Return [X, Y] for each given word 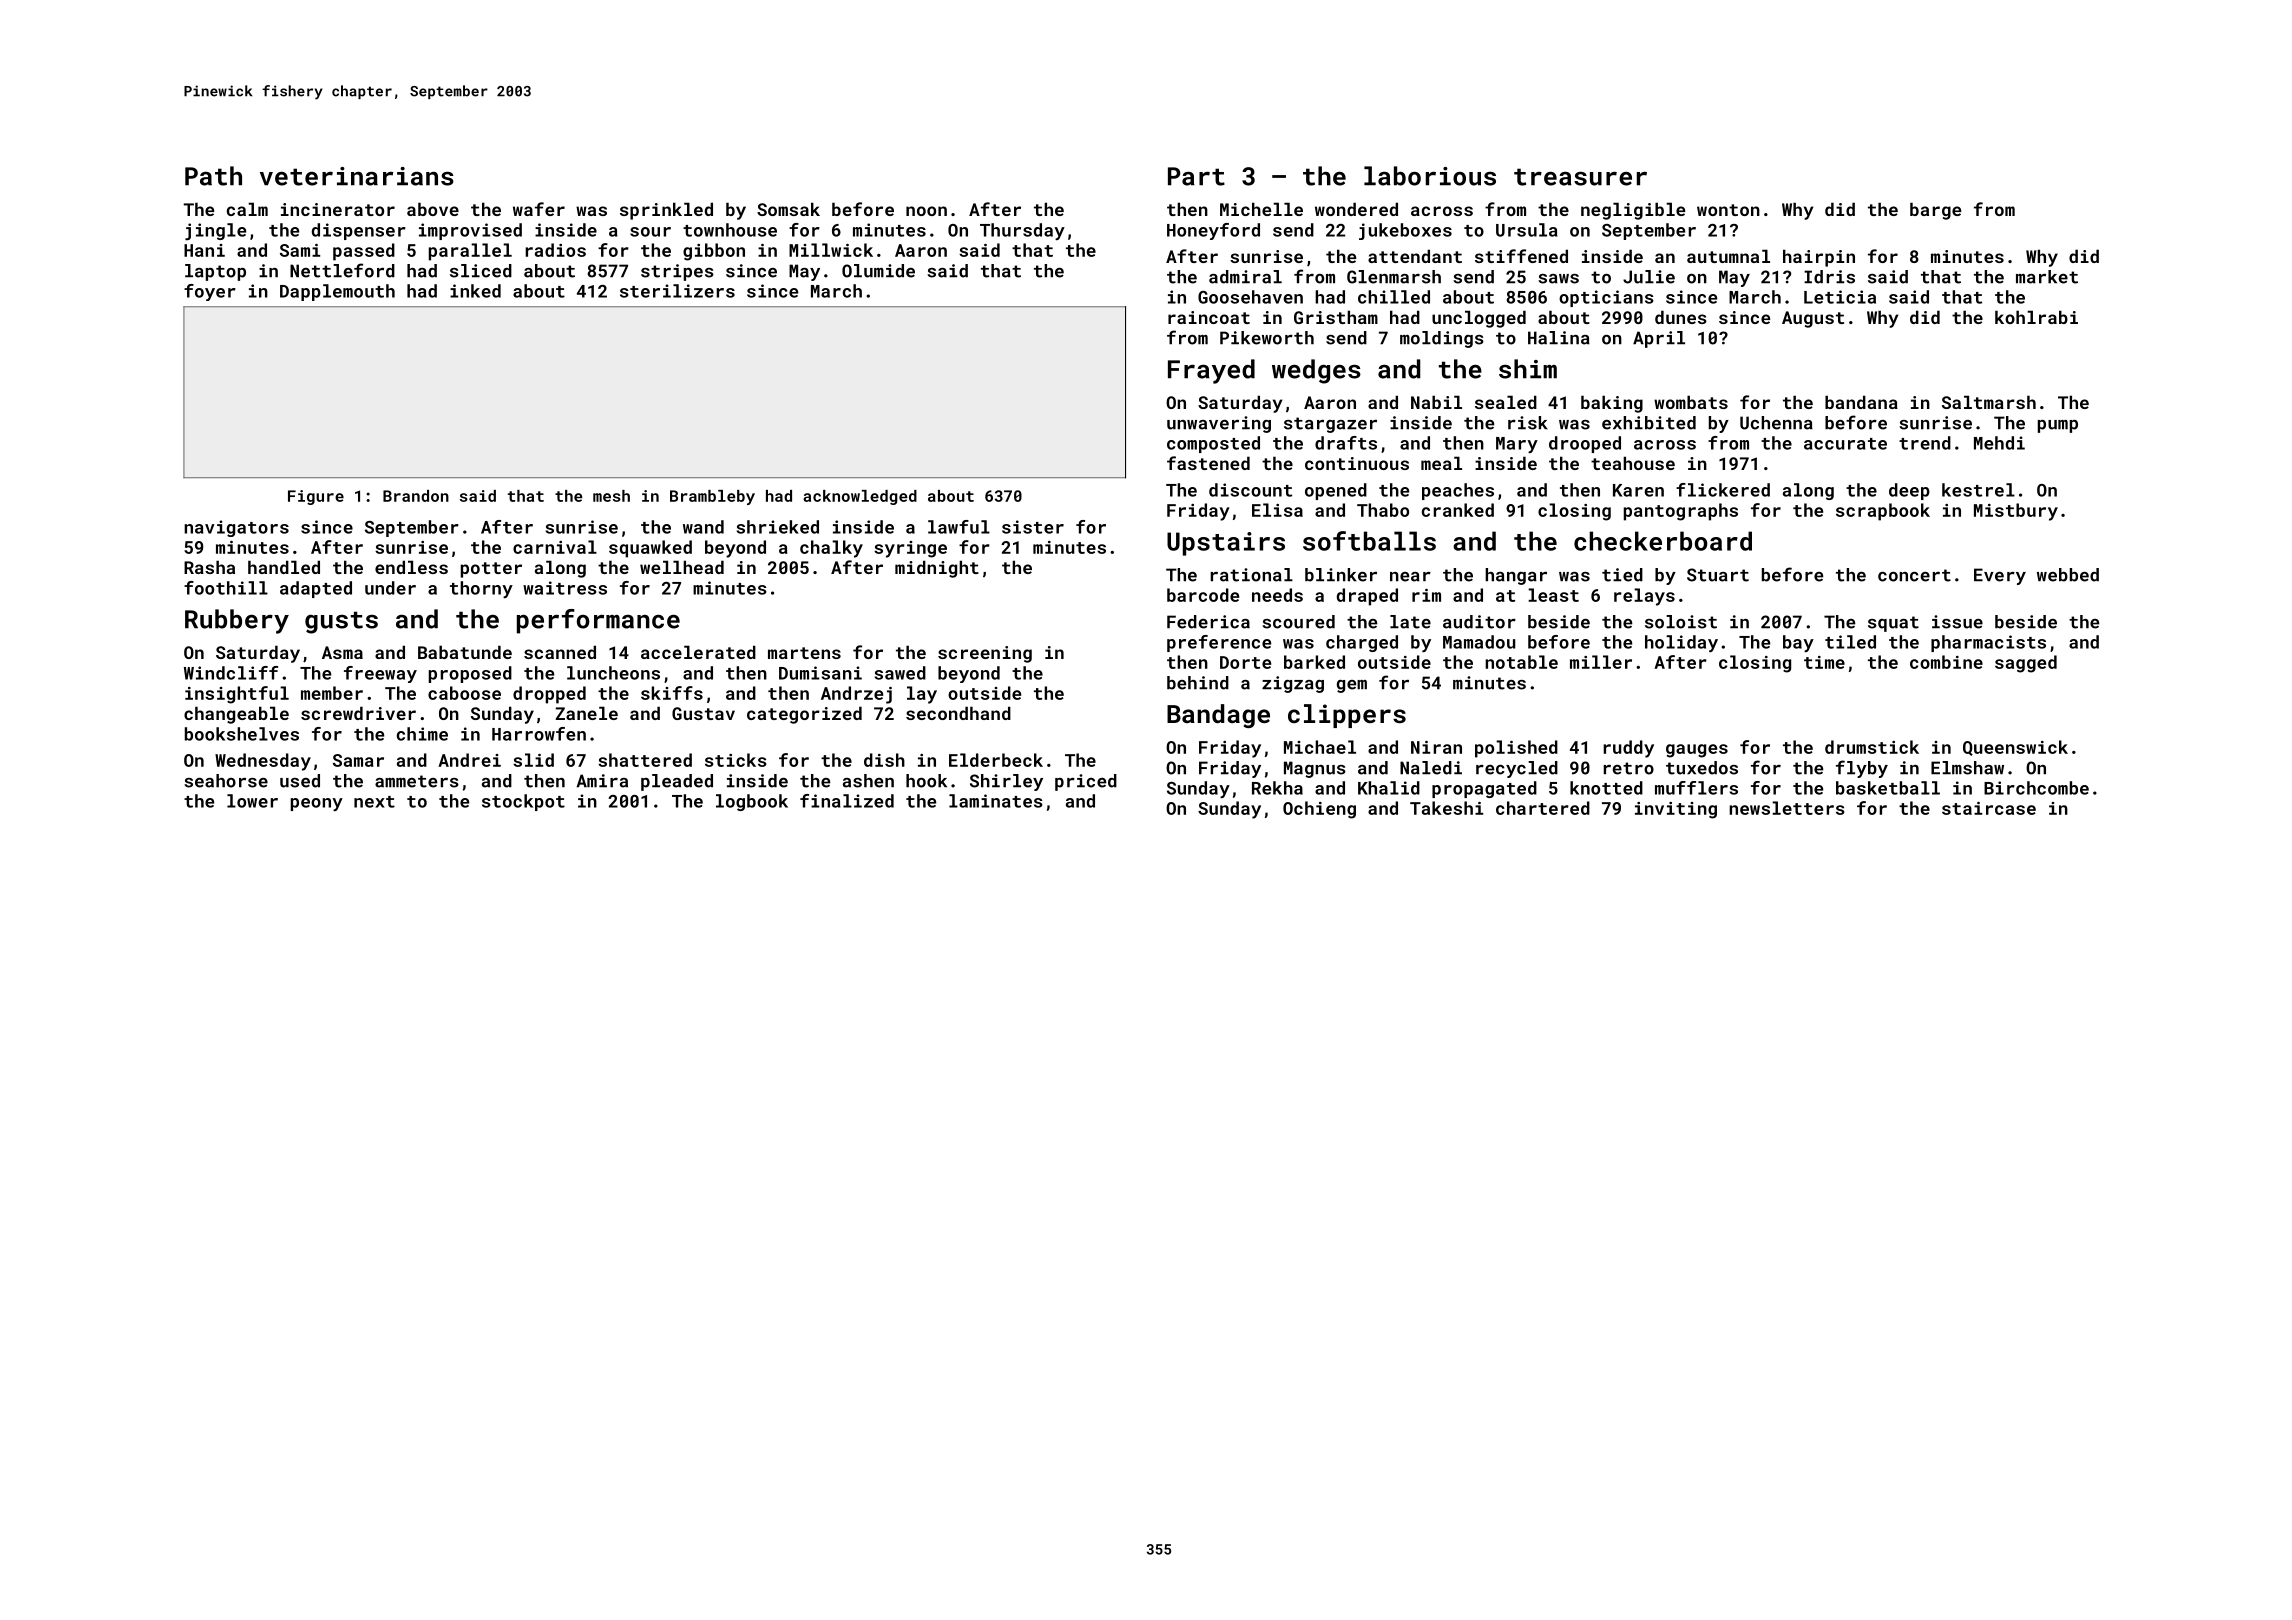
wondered [1356, 209]
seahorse [226, 781]
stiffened [1521, 256]
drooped [1585, 444]
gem [1352, 686]
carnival [555, 547]
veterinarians [357, 176]
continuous [1357, 463]
